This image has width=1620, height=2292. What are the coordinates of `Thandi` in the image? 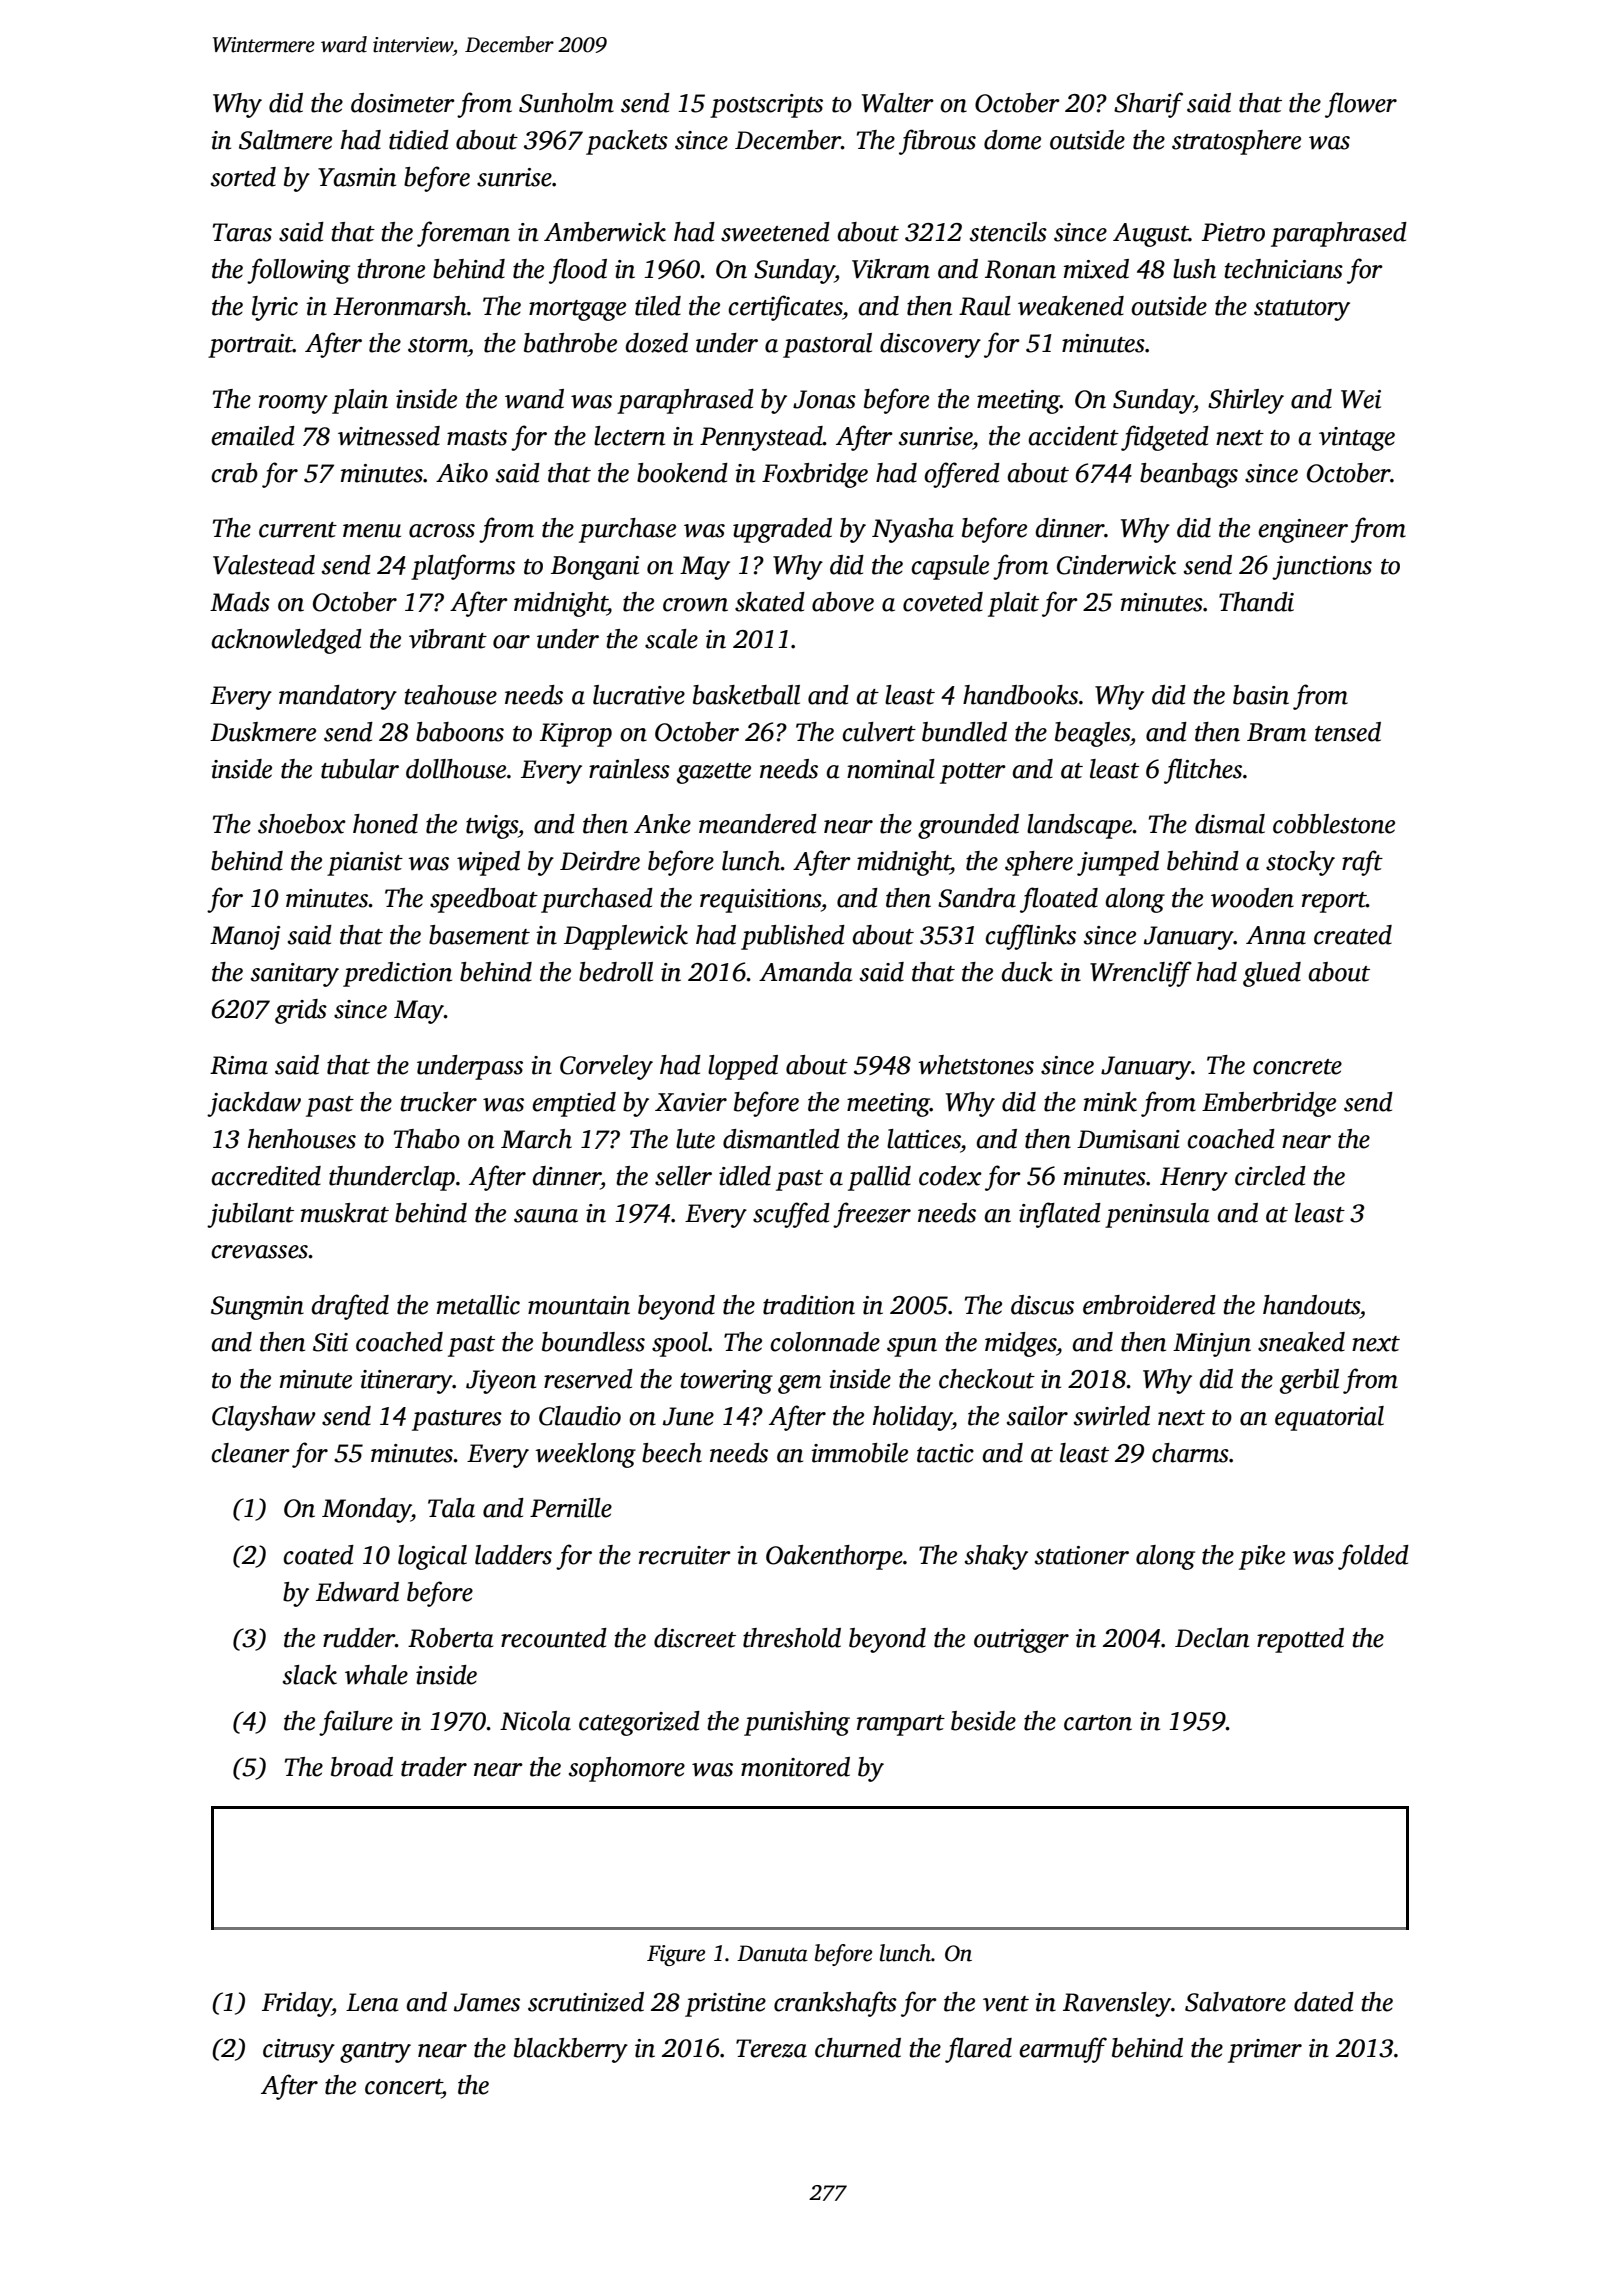 It's located at (1256, 602).
